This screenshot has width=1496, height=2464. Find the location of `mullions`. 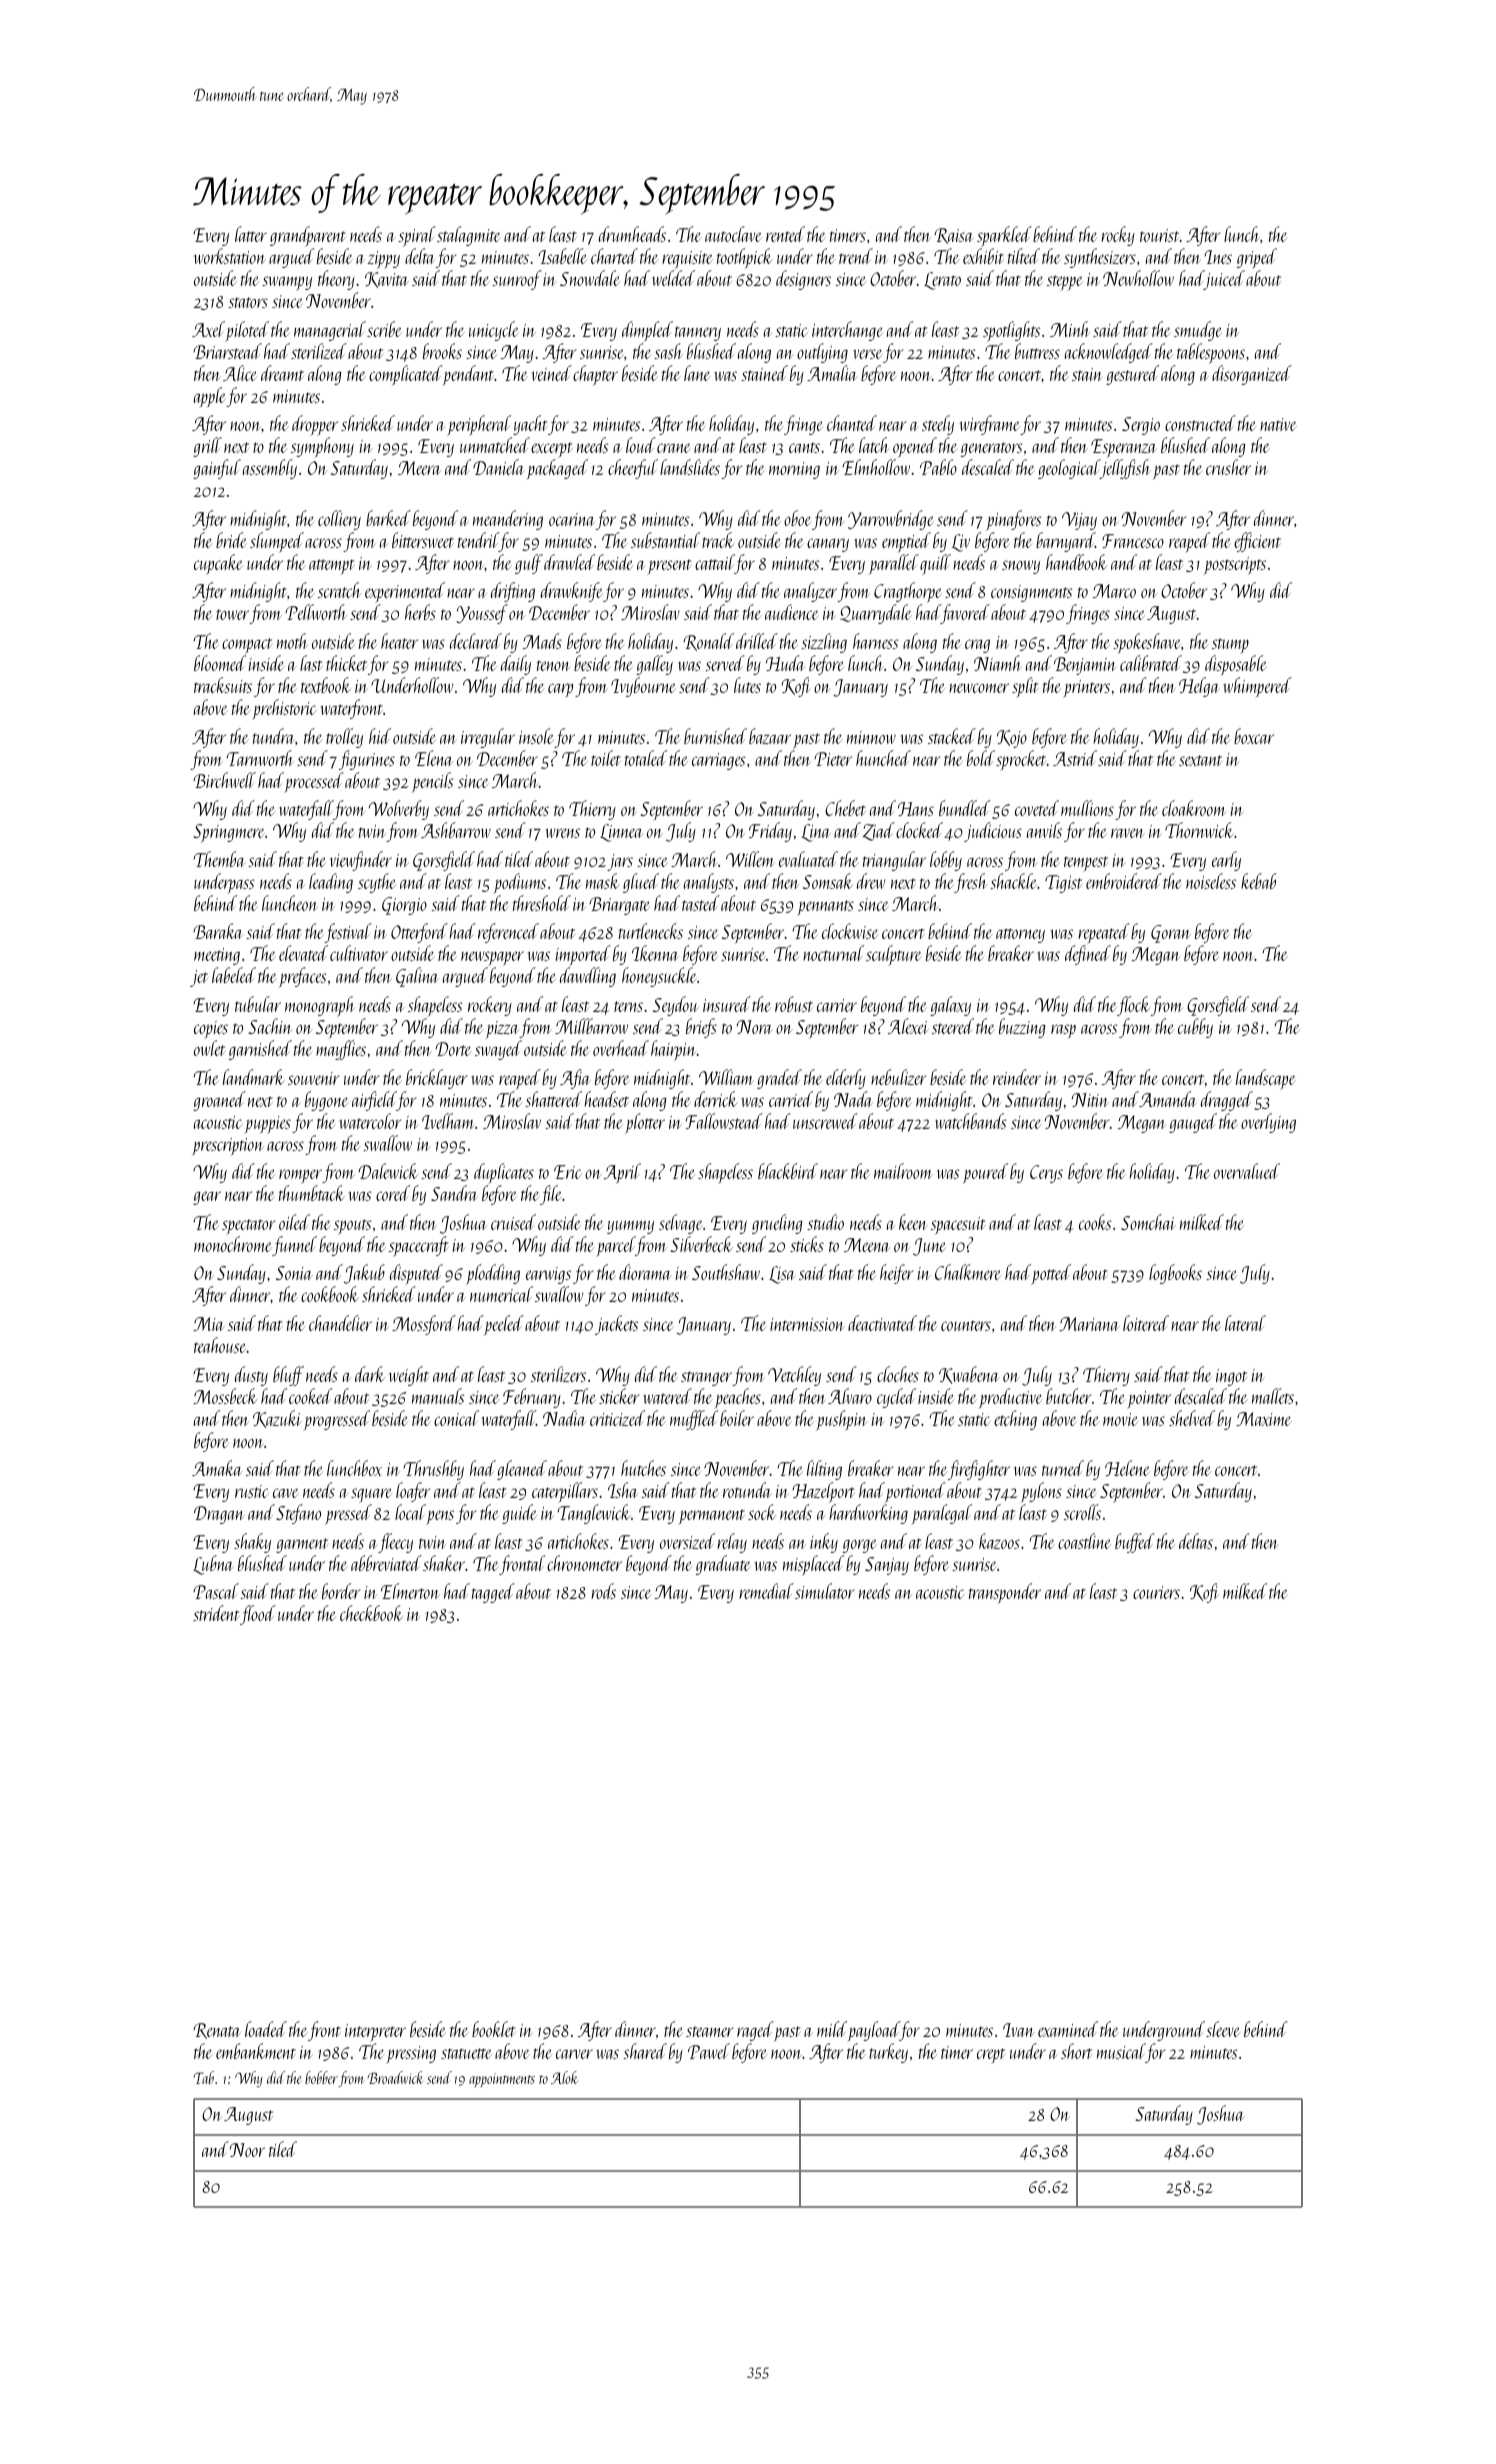

mullions is located at coordinates (1087, 808).
